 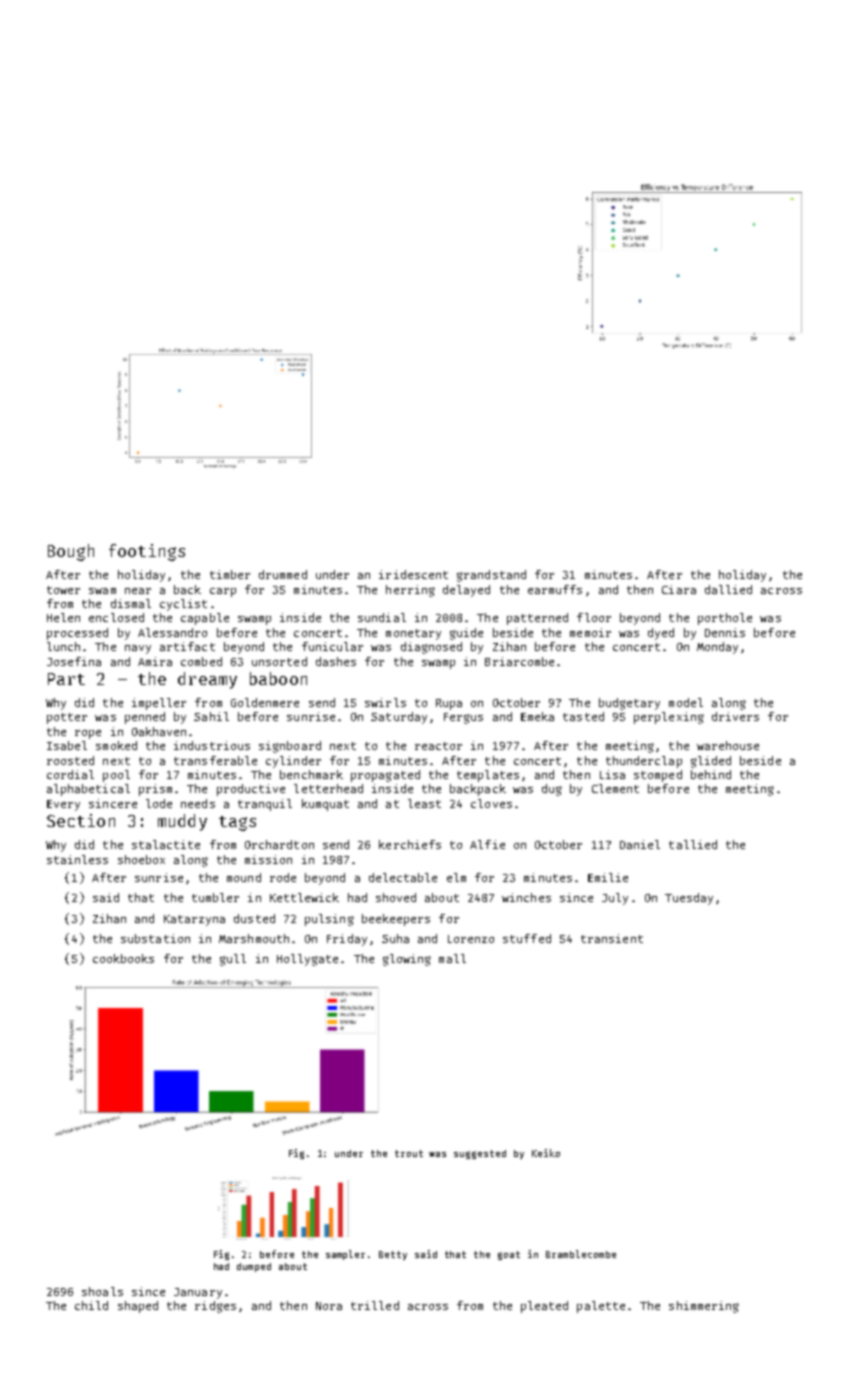 What do you see at coordinates (544, 1307) in the image?
I see `pleated` at bounding box center [544, 1307].
